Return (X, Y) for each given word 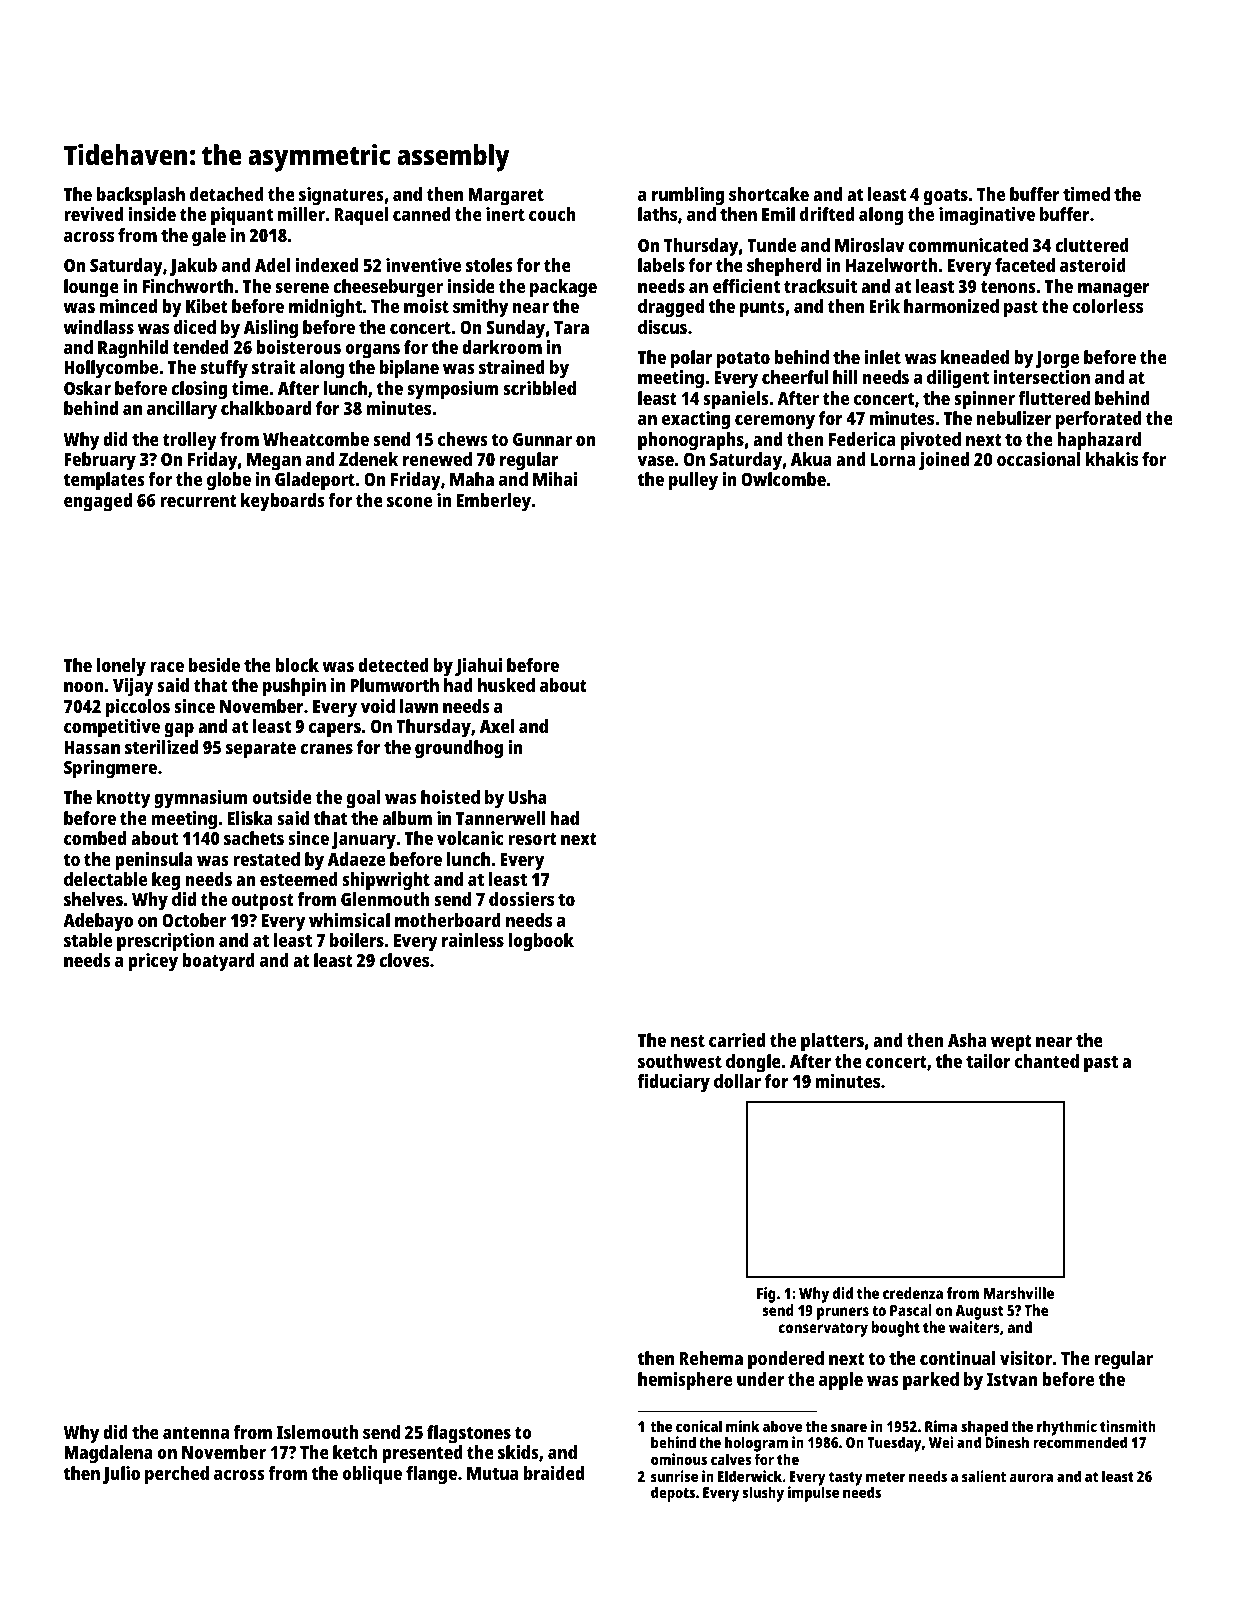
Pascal (911, 1310)
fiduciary (673, 1083)
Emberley (494, 502)
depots (673, 1494)
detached (227, 194)
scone (409, 502)
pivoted (931, 441)
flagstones (469, 1434)
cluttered (1092, 245)
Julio (121, 1475)
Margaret (506, 197)
